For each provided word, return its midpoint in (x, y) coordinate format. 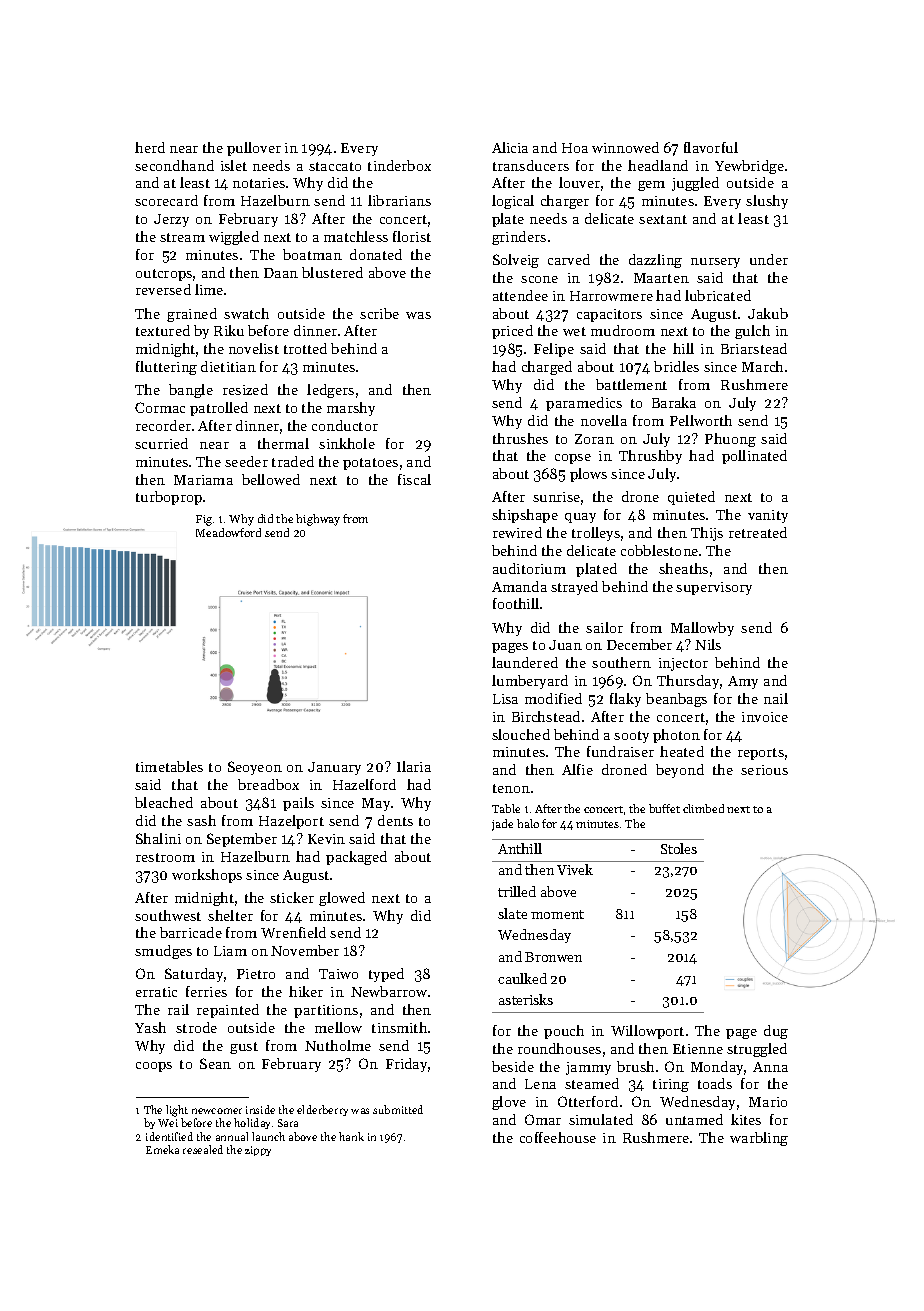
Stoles (679, 848)
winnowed (625, 147)
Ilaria (414, 766)
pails (298, 804)
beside (513, 1066)
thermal (283, 443)
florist (412, 236)
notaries (259, 183)
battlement (631, 384)
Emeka (162, 1149)
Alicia (510, 147)
